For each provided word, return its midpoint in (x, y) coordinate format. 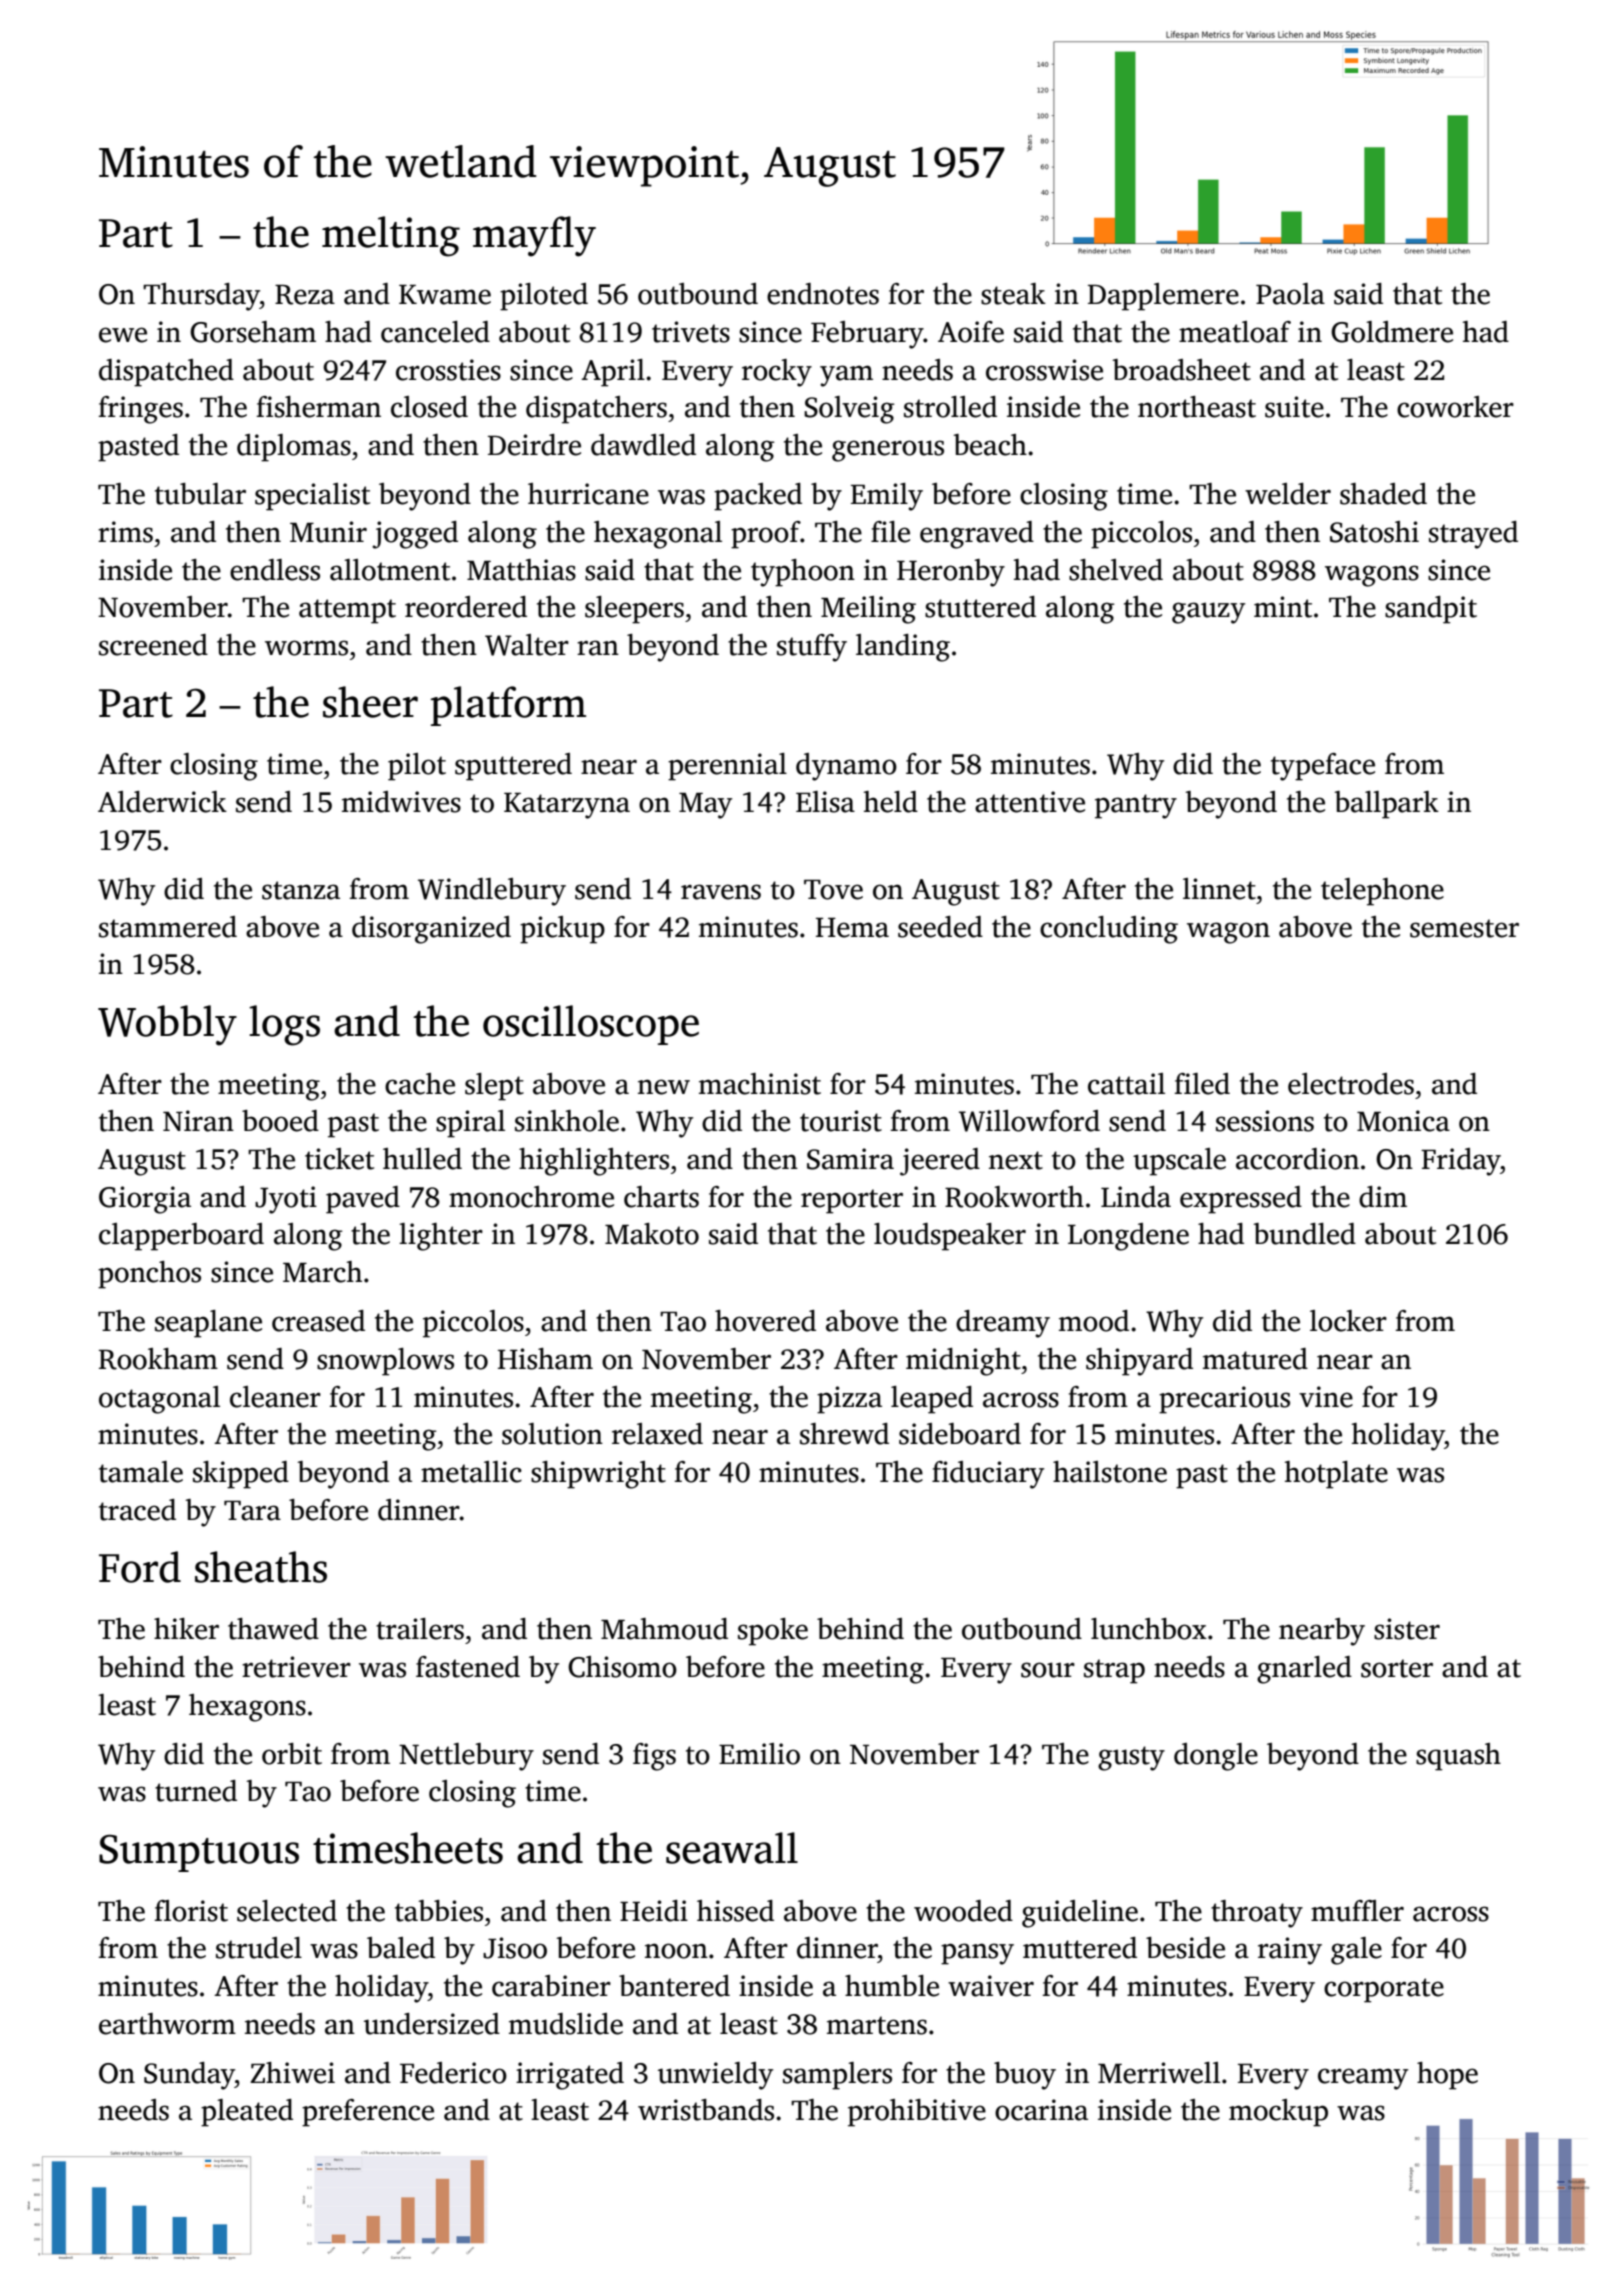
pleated (247, 2113)
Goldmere (1392, 332)
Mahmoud (664, 1629)
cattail (1126, 1084)
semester (1464, 928)
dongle (1216, 1757)
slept (494, 1087)
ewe (123, 335)
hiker (186, 1629)
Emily (887, 497)
